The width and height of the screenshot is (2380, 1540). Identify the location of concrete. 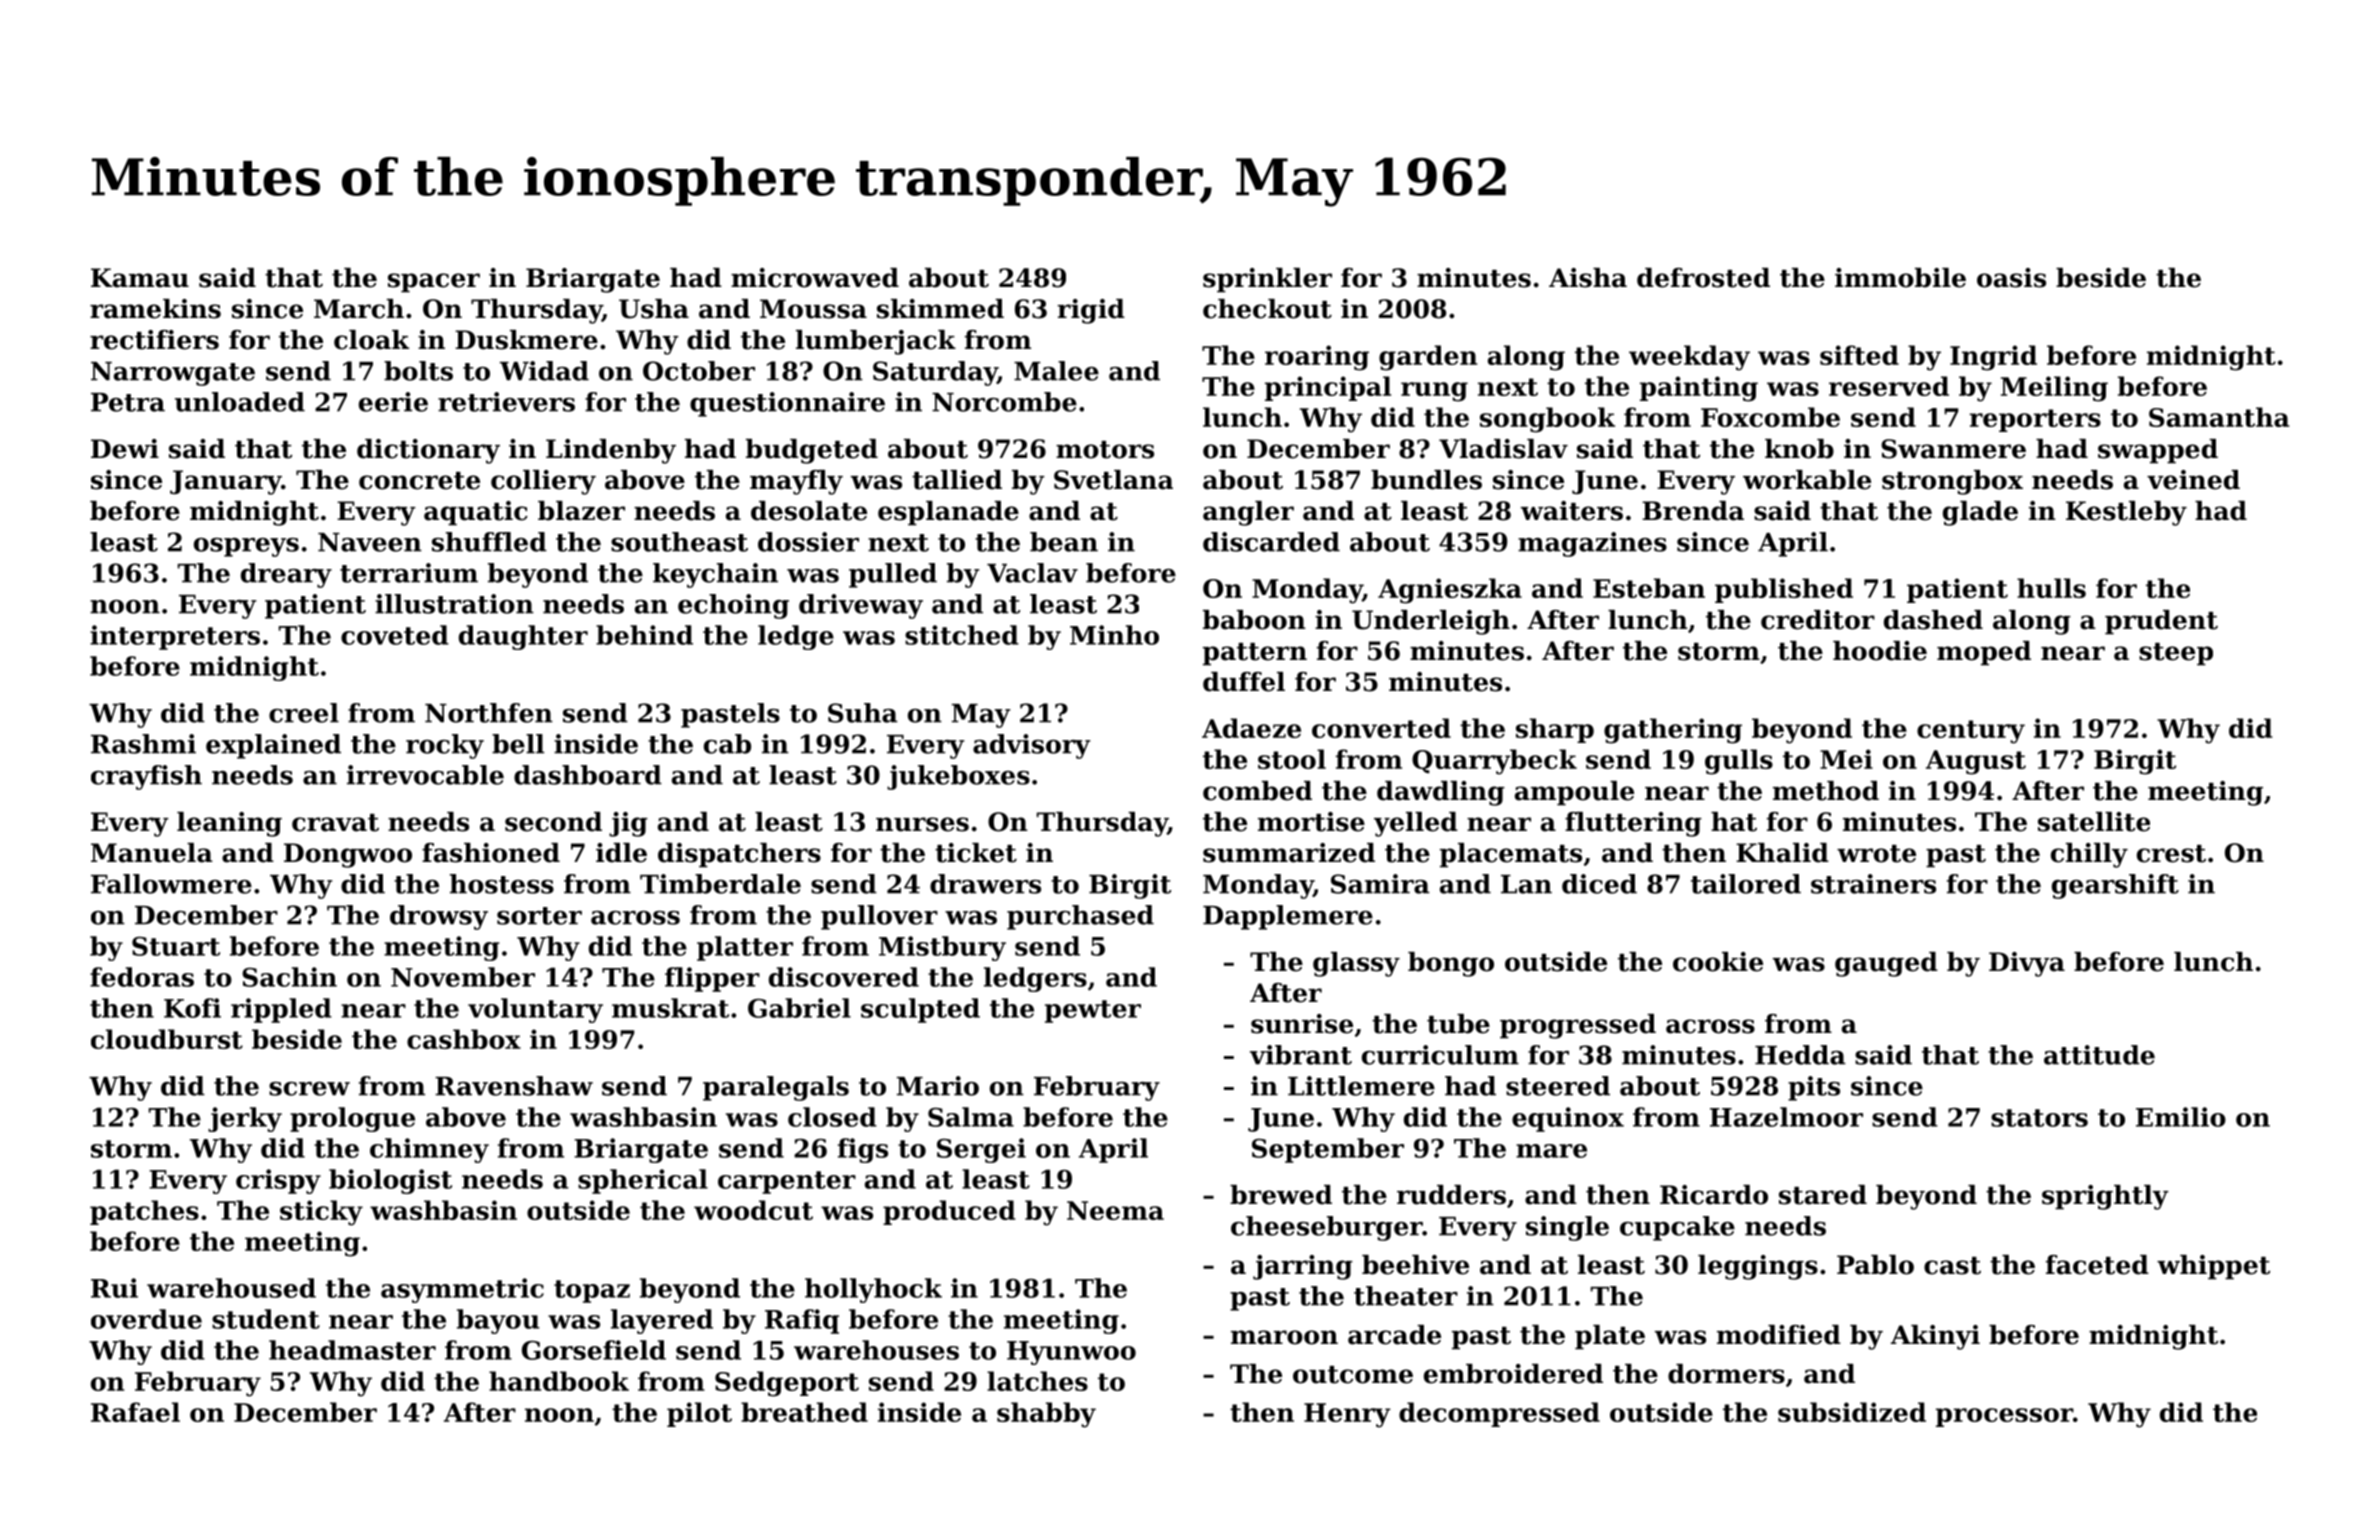
(419, 481).
